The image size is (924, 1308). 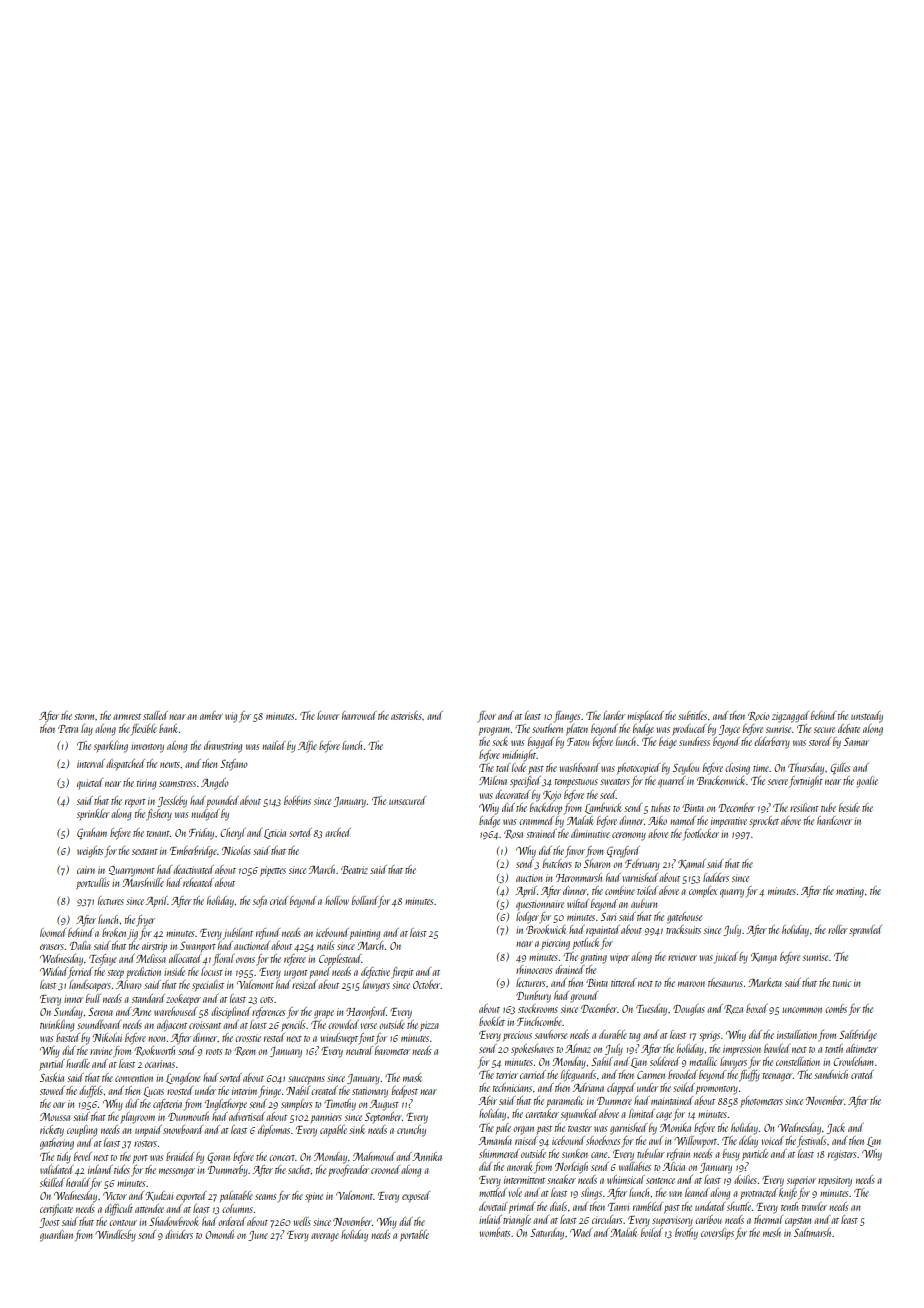 I want to click on Saltmarsh, so click(x=812, y=1232).
